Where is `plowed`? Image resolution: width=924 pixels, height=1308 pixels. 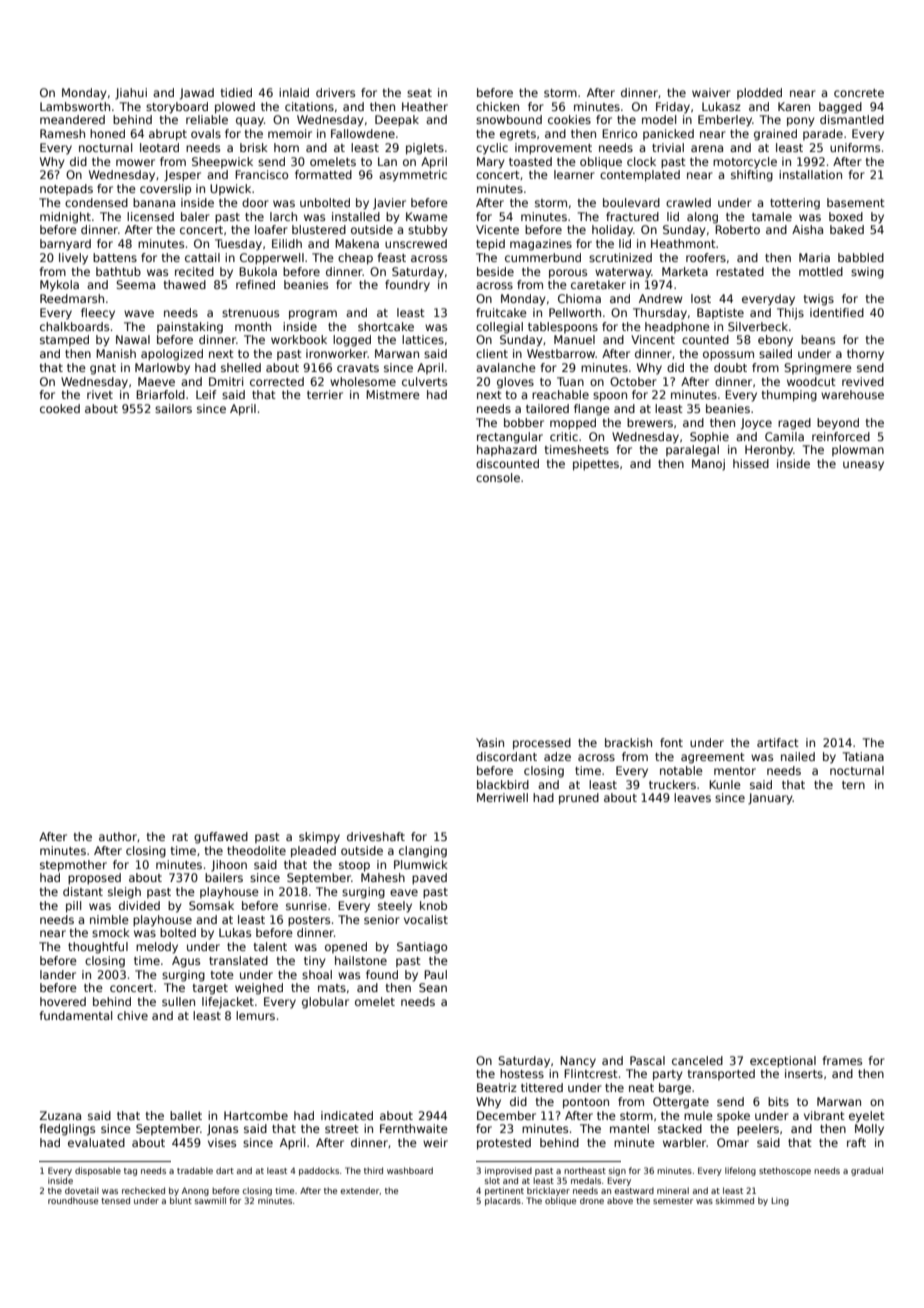 plowed is located at coordinates (235, 108).
